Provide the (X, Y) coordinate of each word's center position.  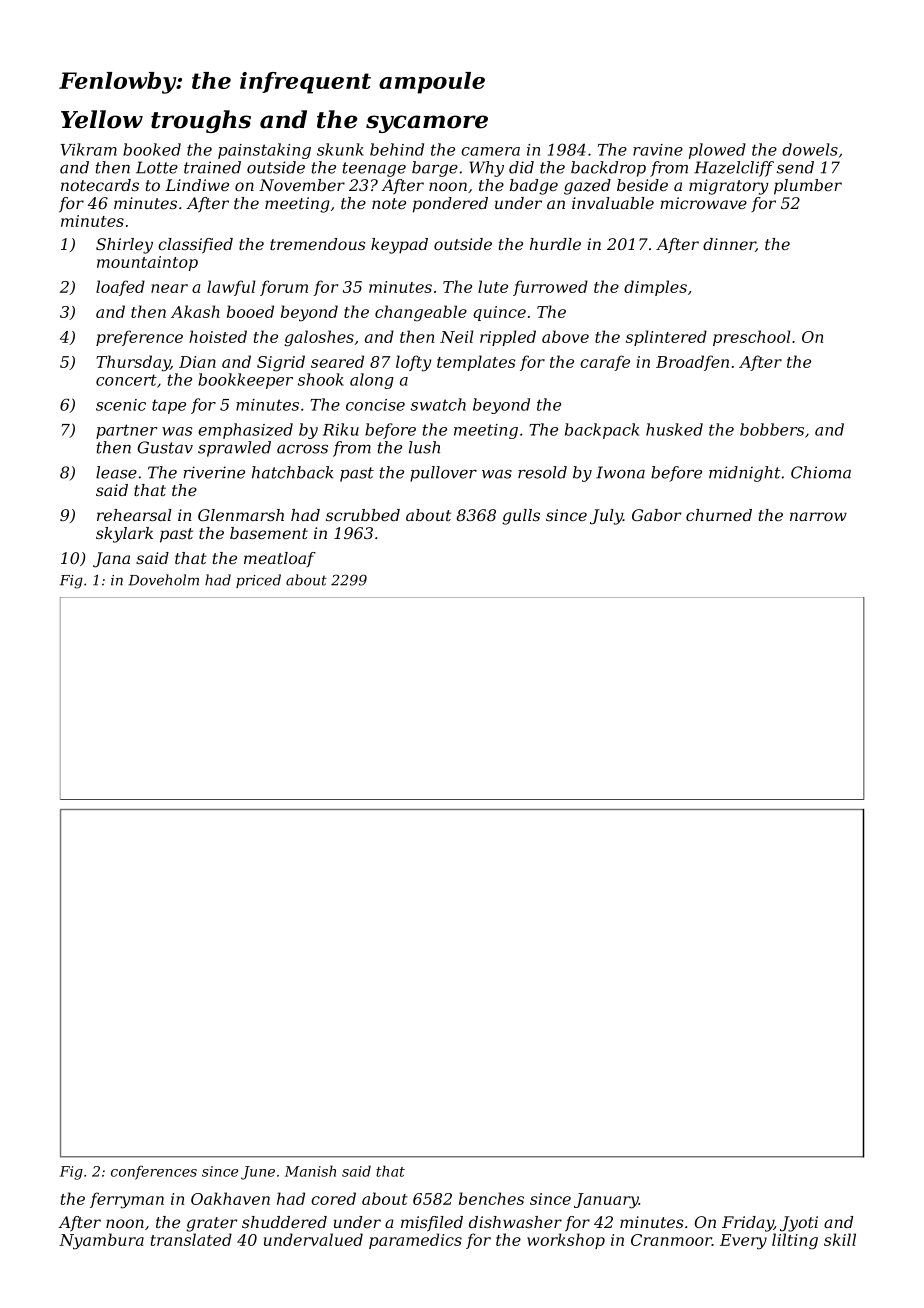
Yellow (102, 119)
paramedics (415, 1241)
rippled (508, 338)
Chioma (821, 472)
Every (743, 1242)
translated (191, 1239)
